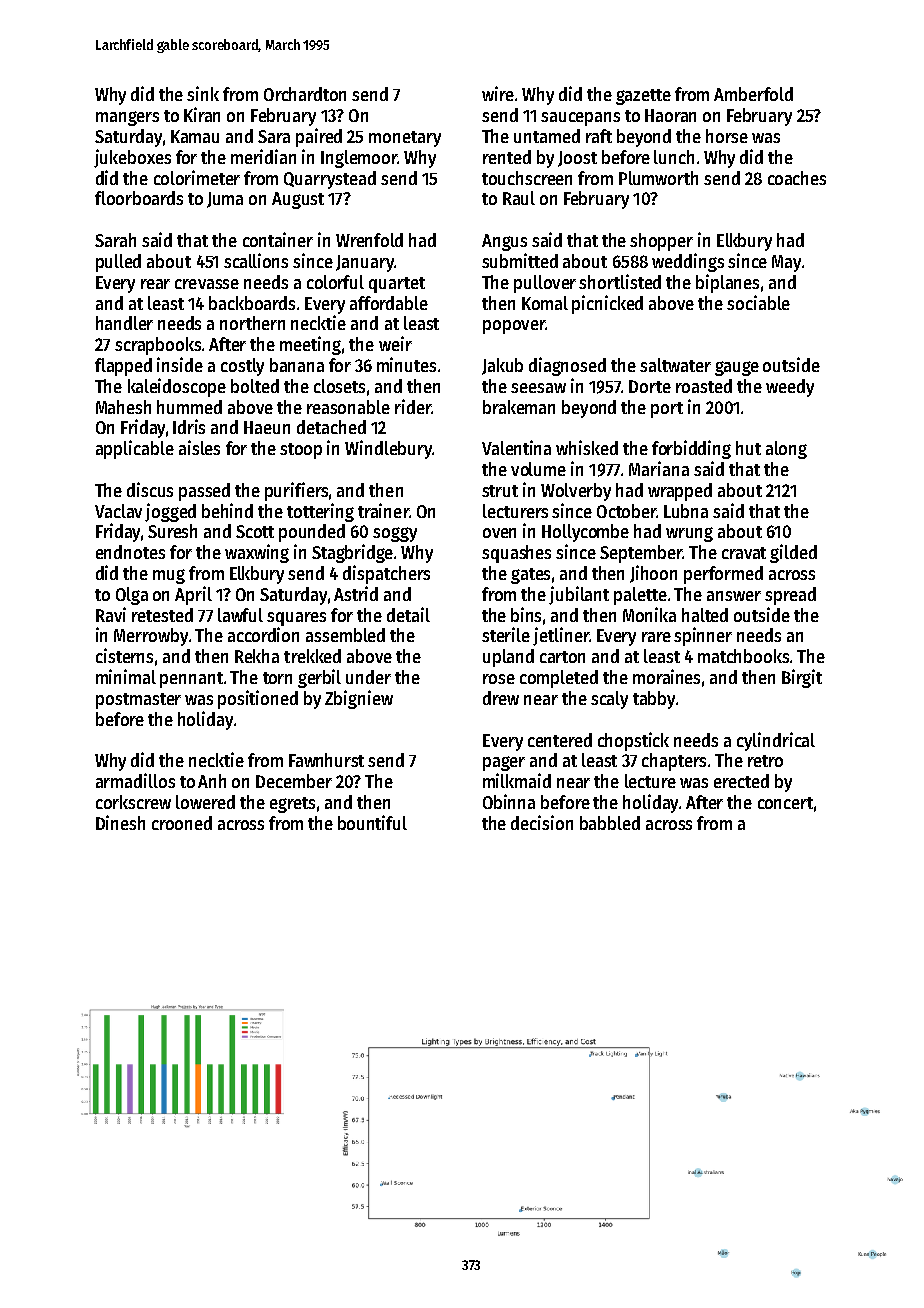 This screenshot has height=1308, width=924. What do you see at coordinates (659, 468) in the screenshot?
I see `Mariana` at bounding box center [659, 468].
